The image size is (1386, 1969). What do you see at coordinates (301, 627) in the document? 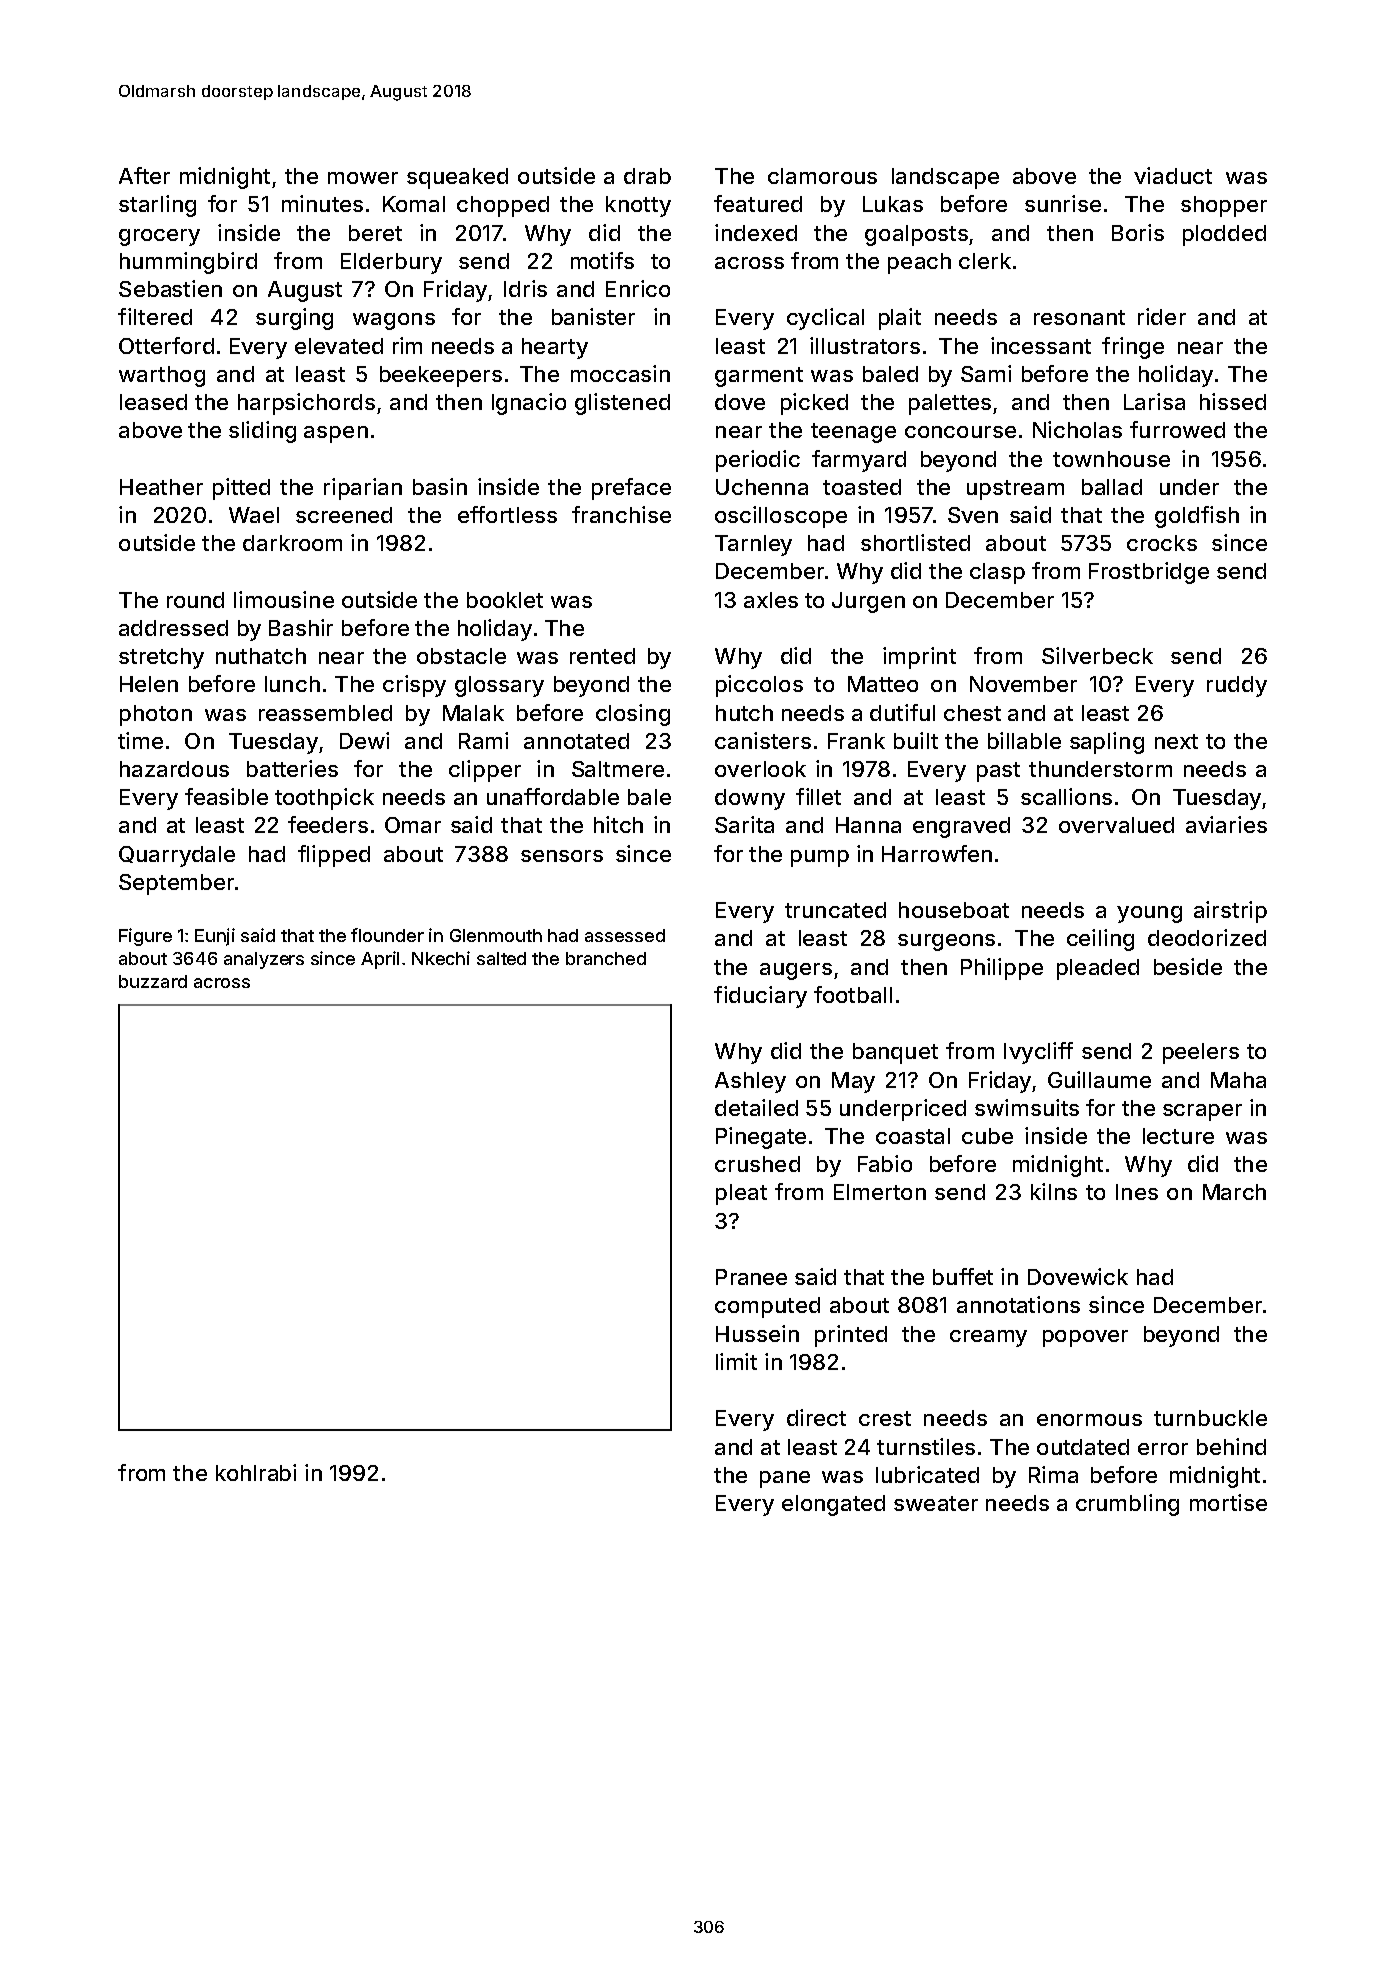
I see `Bashir` at bounding box center [301, 627].
